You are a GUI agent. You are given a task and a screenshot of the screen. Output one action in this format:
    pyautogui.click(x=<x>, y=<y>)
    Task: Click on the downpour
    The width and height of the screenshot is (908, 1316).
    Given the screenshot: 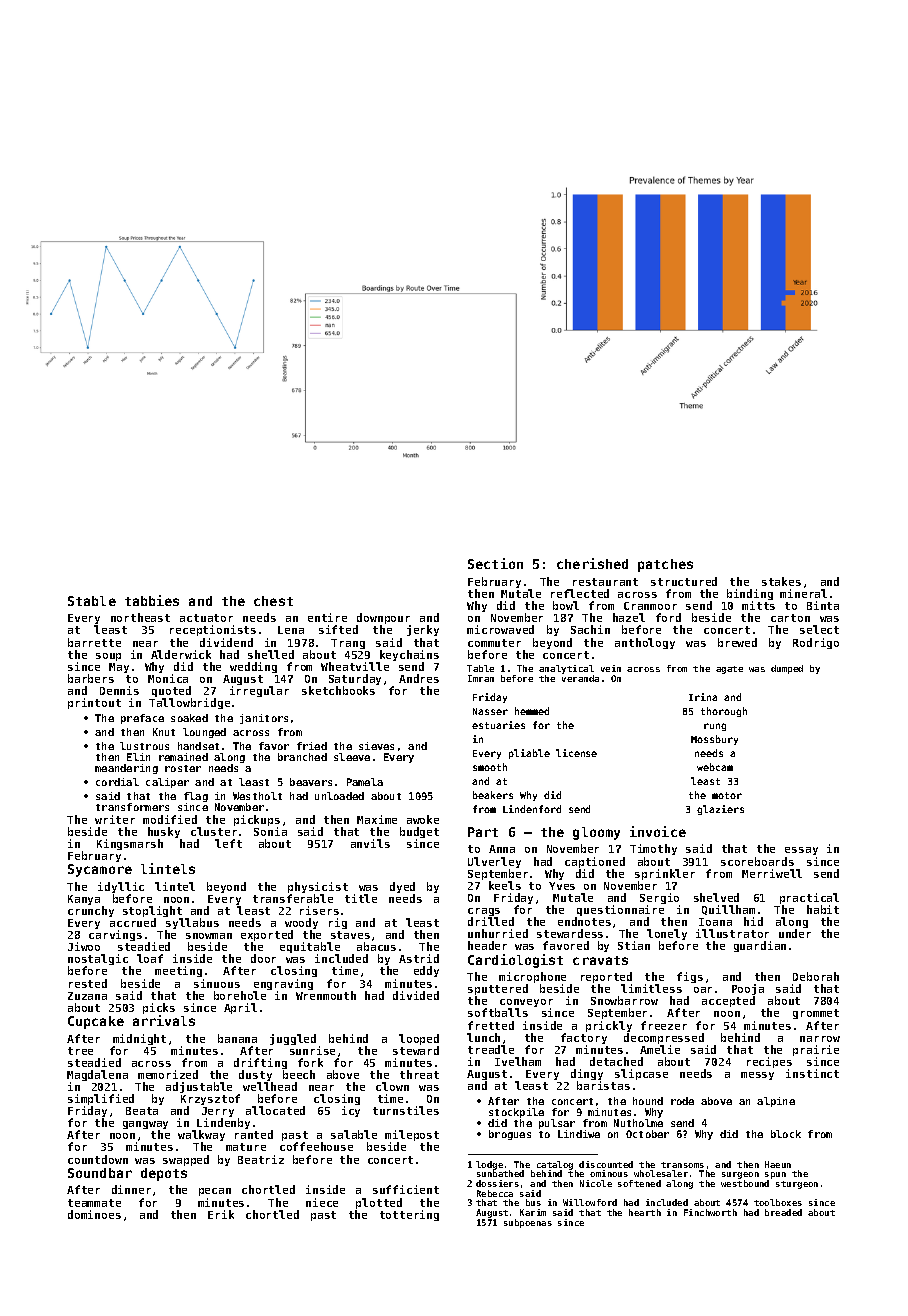 What is the action you would take?
    pyautogui.click(x=383, y=618)
